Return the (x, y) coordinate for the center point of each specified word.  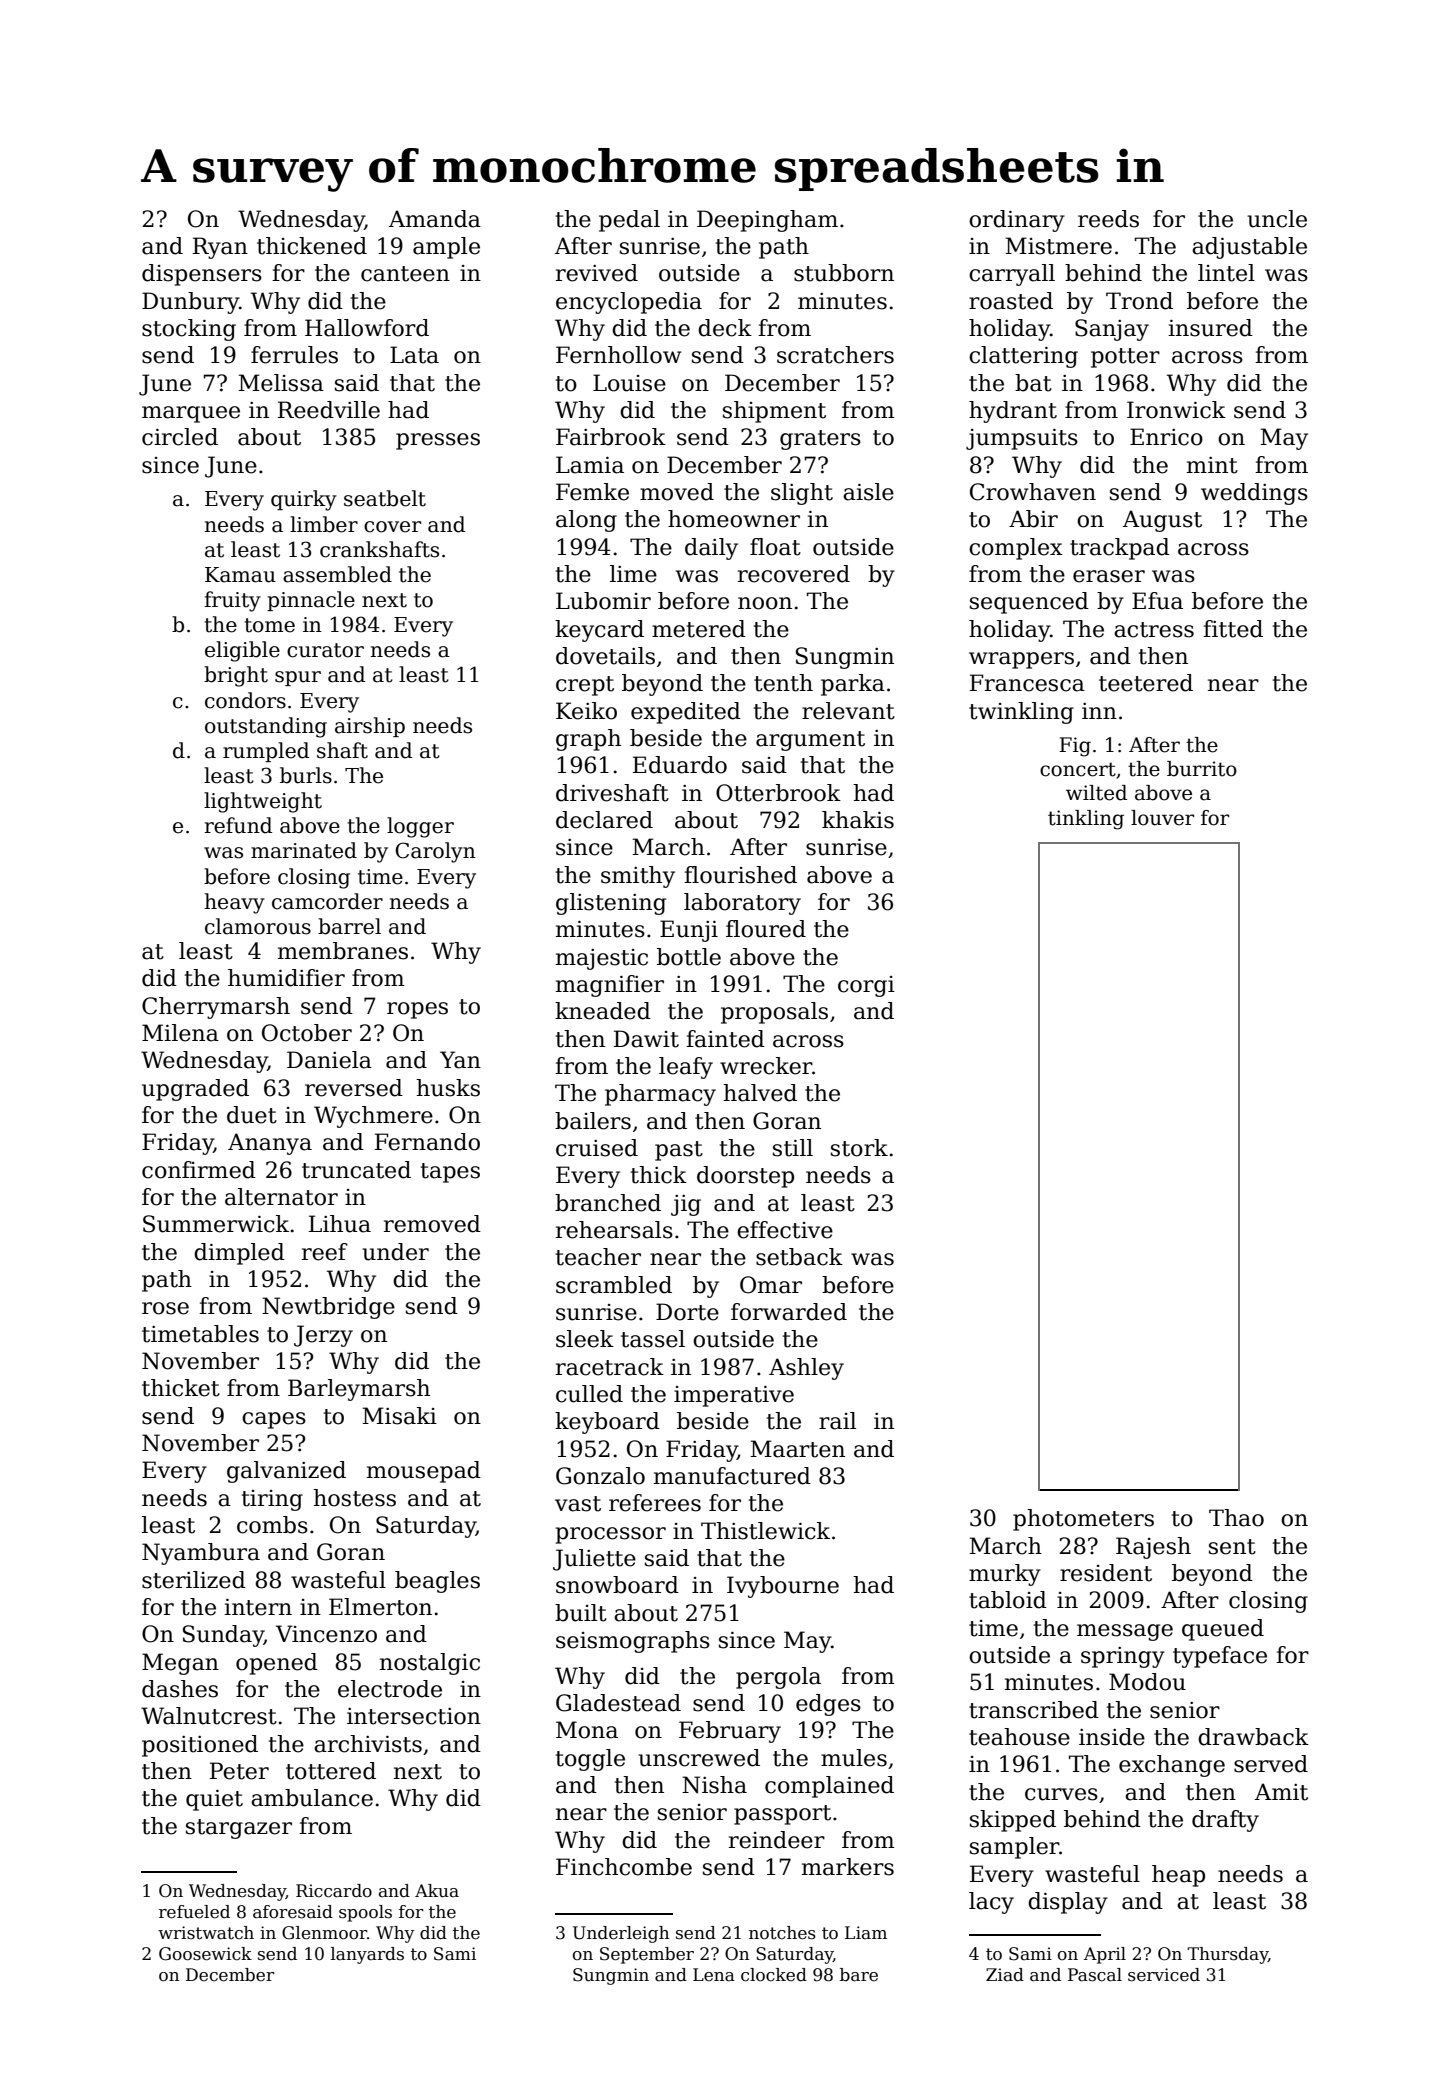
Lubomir (603, 601)
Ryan (220, 248)
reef (325, 1252)
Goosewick (205, 1954)
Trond (1139, 301)
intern (258, 1607)
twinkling (1021, 713)
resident (1106, 1573)
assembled (337, 574)
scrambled (614, 1285)
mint (1212, 465)
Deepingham (767, 221)
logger (420, 827)
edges (828, 1705)
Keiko (586, 711)
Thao (1236, 1518)
